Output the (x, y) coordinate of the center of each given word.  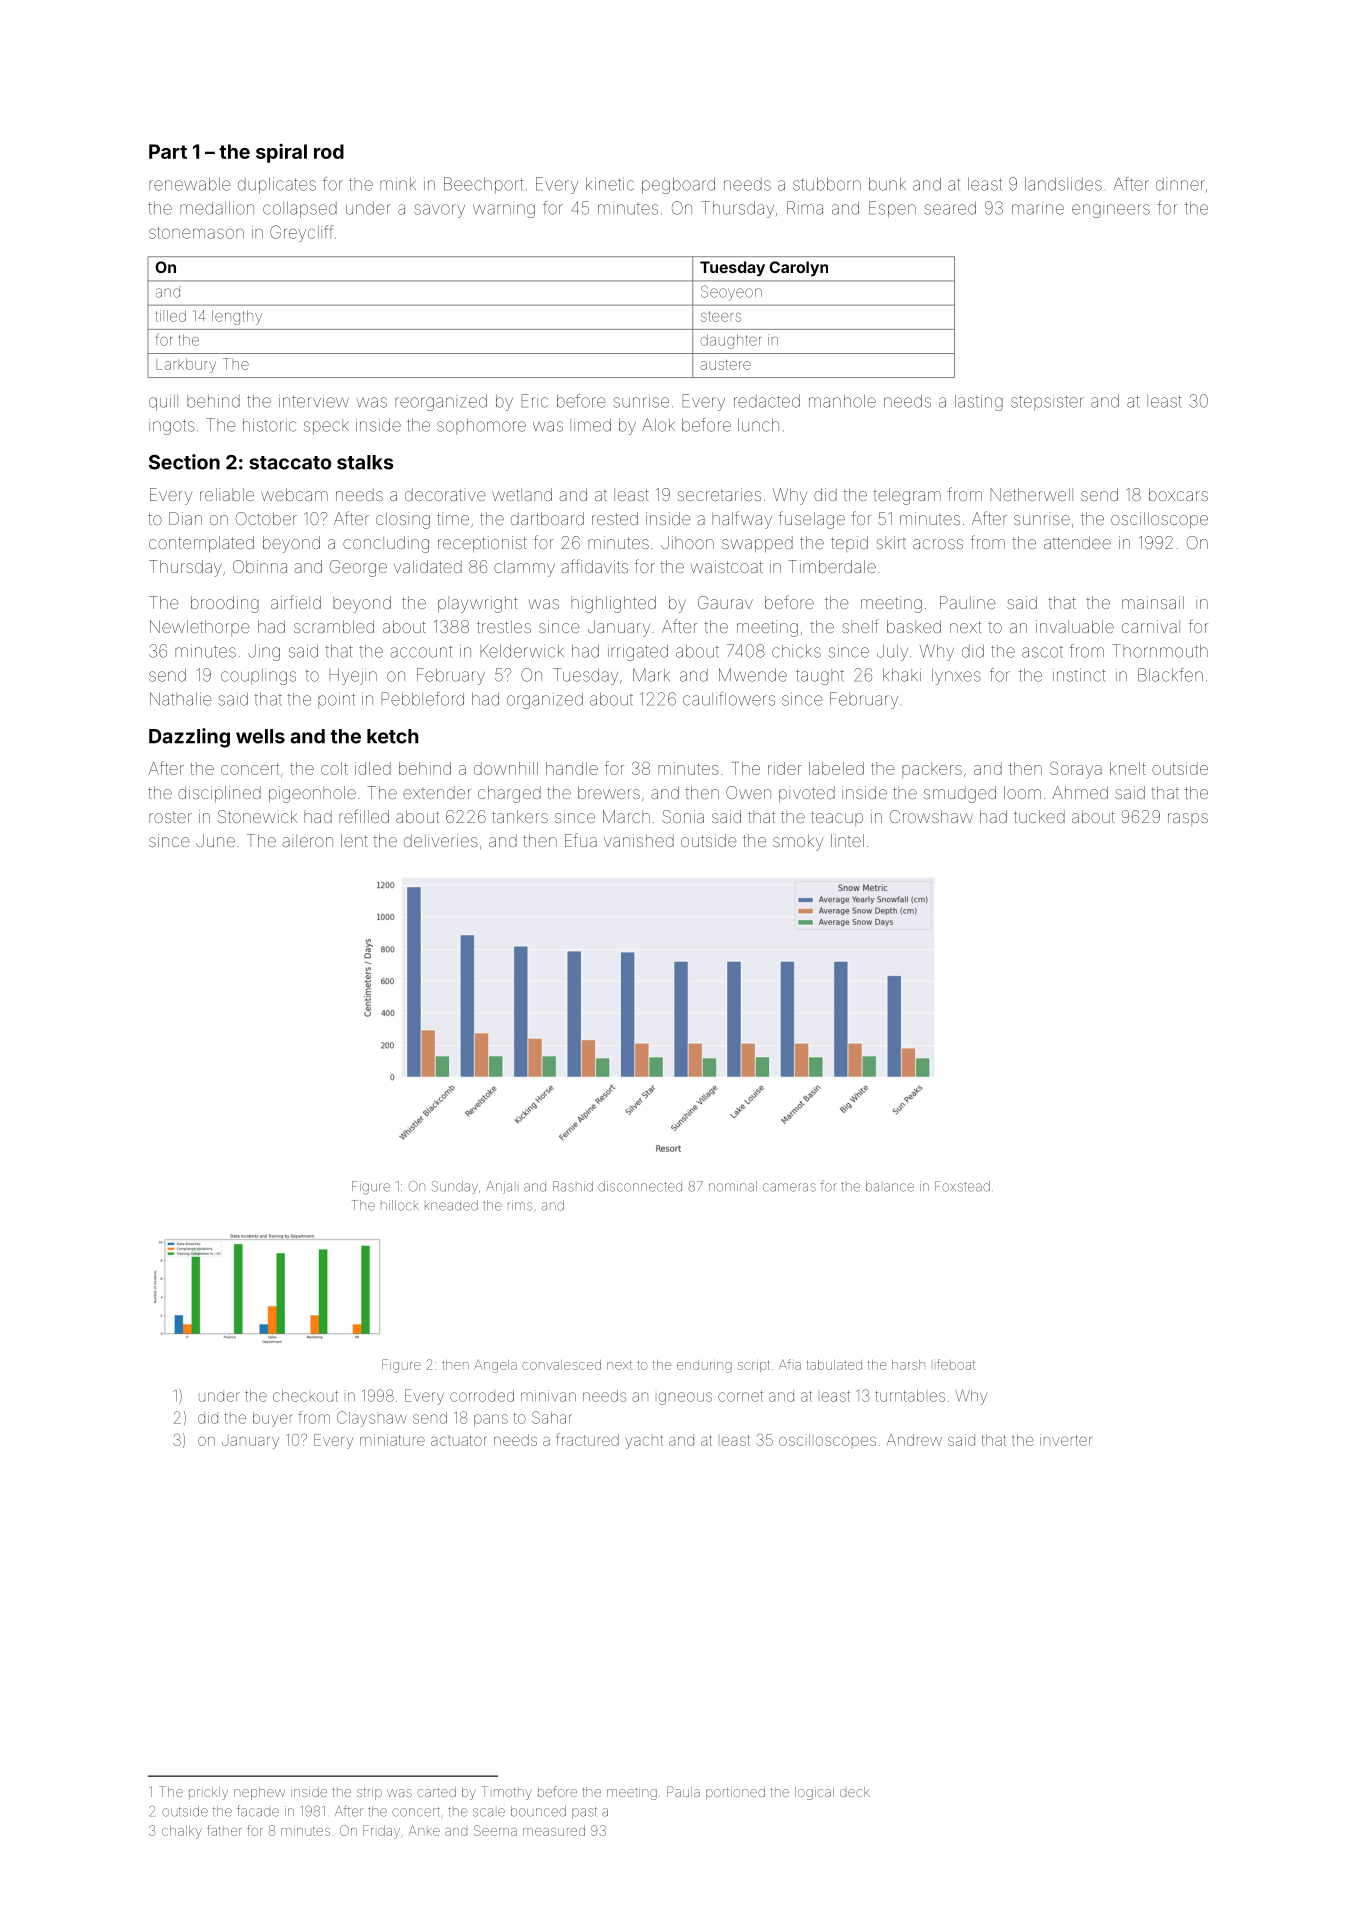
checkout (305, 1396)
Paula (683, 1791)
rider (785, 768)
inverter (1066, 1440)
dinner (1180, 184)
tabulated (834, 1365)
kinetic (610, 184)
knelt (1128, 768)
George (358, 568)
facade (258, 1811)
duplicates (277, 185)
